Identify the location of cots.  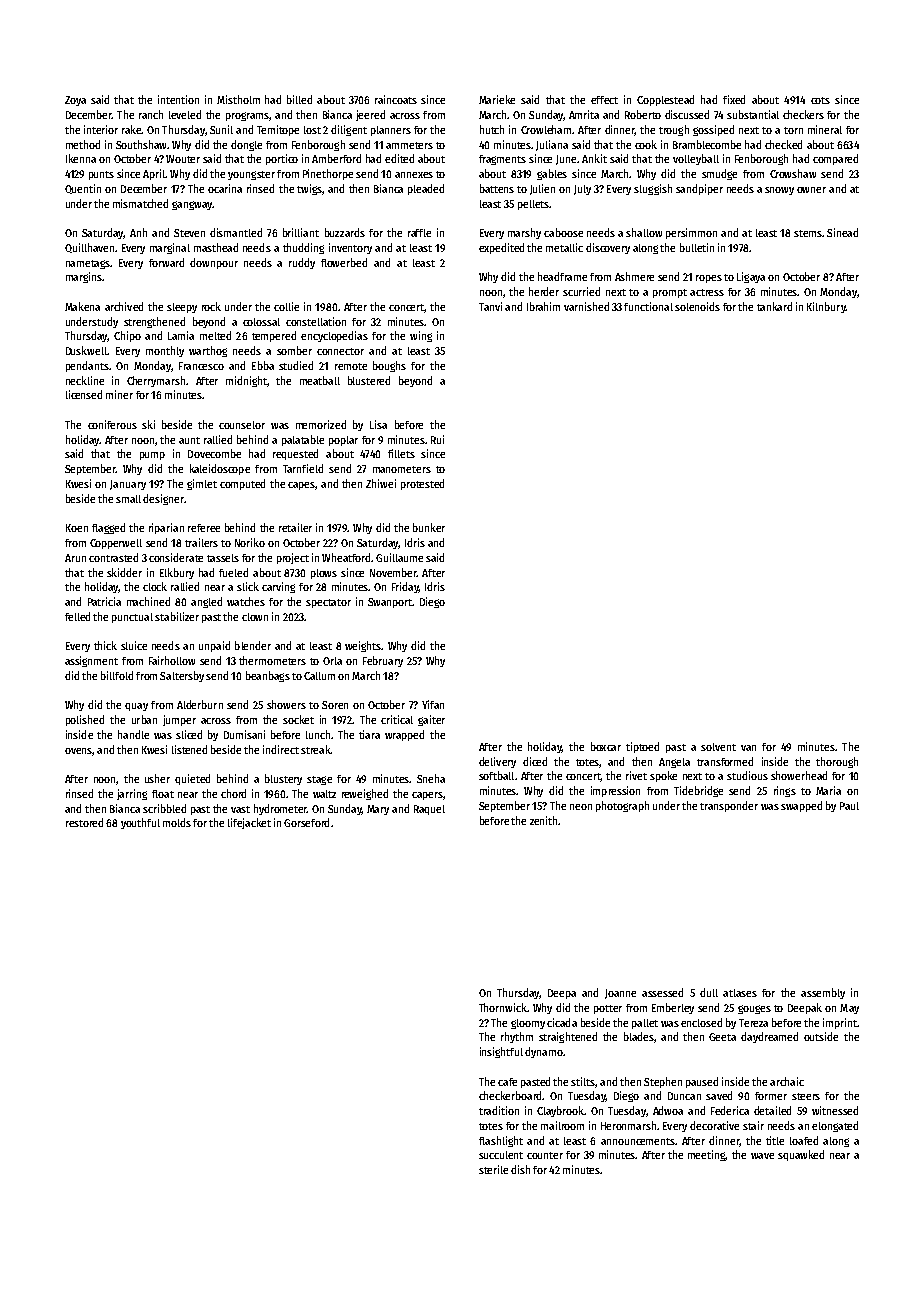
(820, 100).
